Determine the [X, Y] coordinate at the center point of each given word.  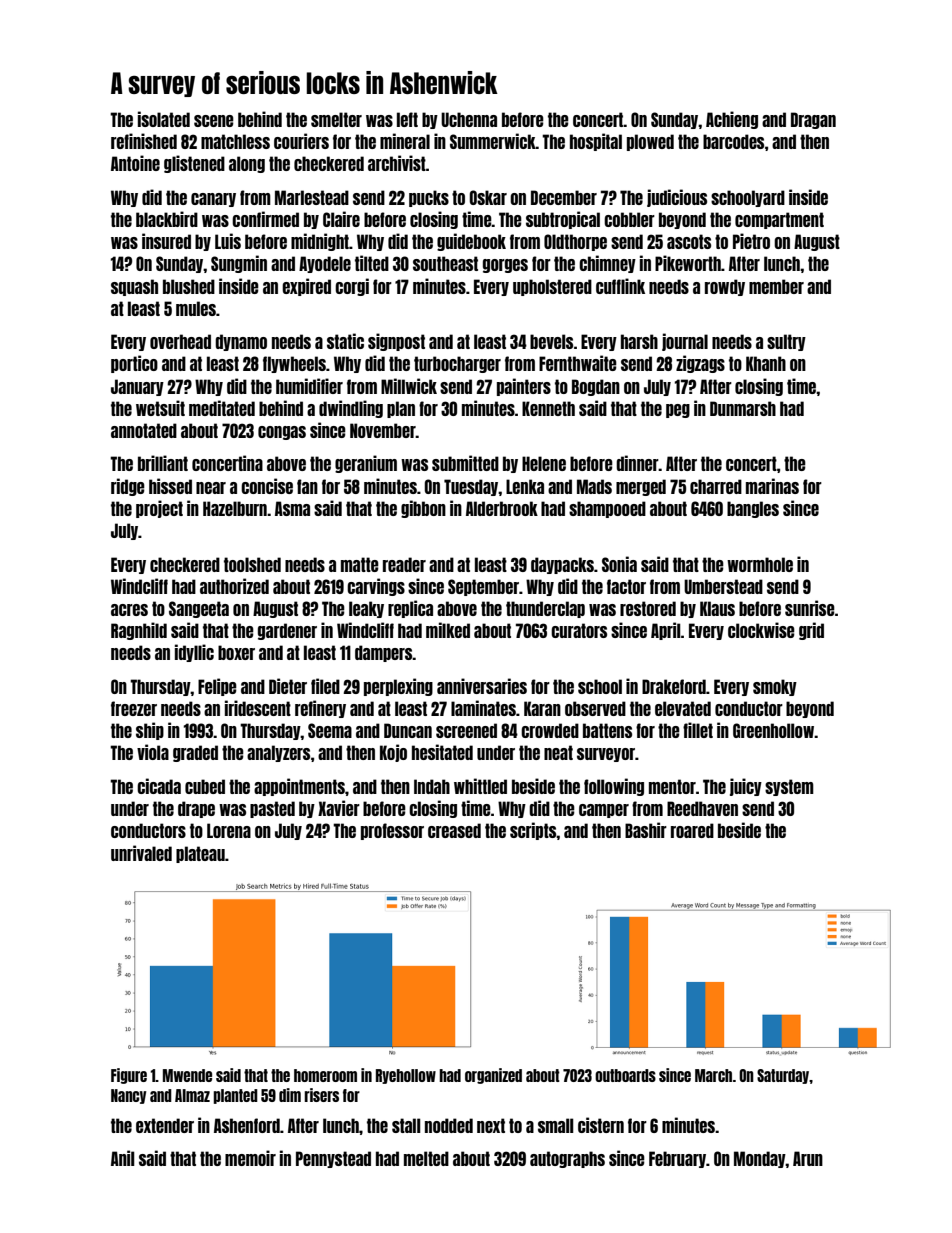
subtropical [563, 220]
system [789, 787]
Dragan [813, 120]
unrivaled [141, 853]
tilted [372, 263]
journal [685, 342]
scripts [533, 831]
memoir [250, 1158]
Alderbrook [502, 508]
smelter [336, 119]
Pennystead [333, 1159]
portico [134, 364]
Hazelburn [235, 508]
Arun [808, 1158]
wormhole [760, 564]
